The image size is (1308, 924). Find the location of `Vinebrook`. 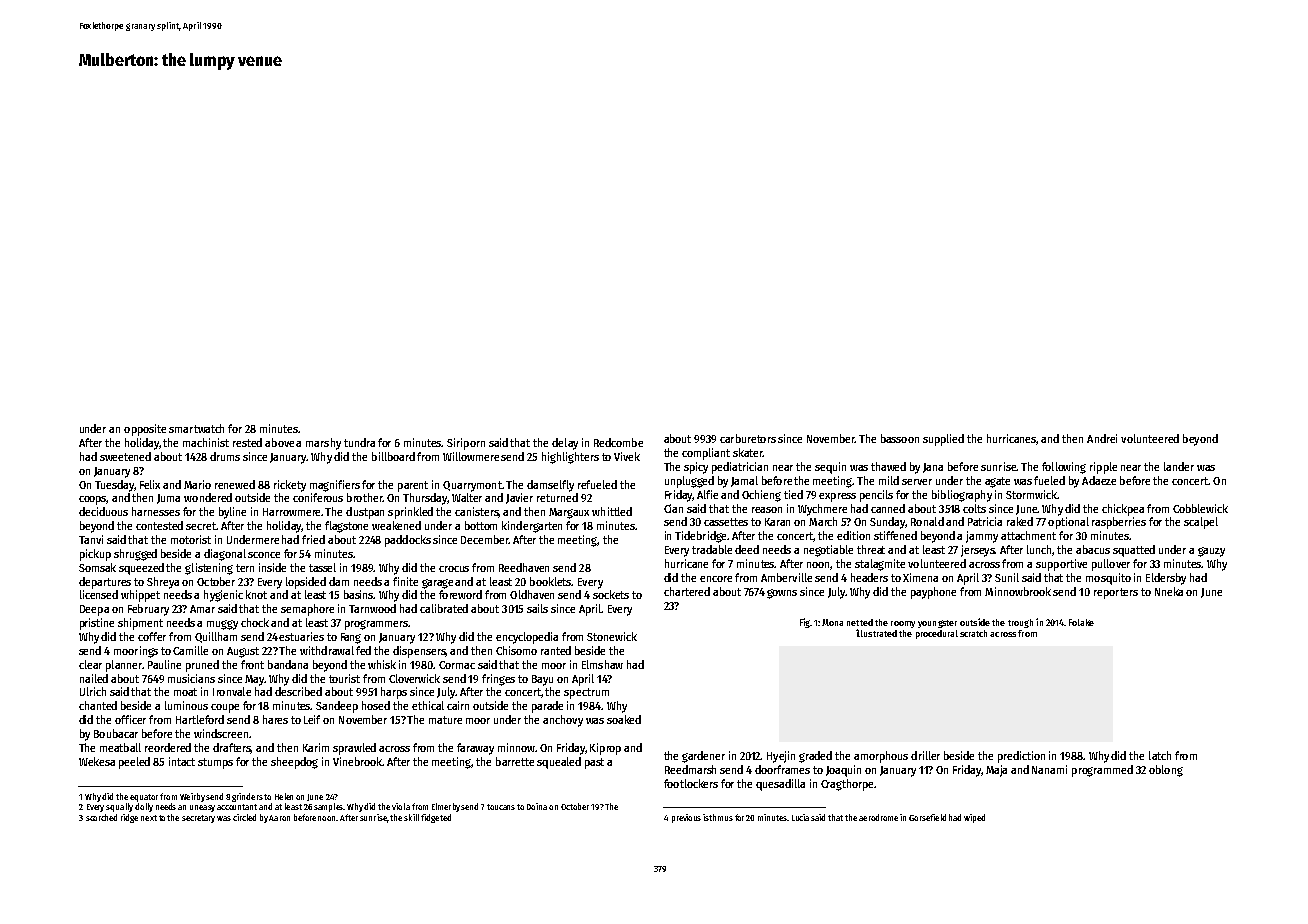

Vinebrook is located at coordinates (357, 761).
